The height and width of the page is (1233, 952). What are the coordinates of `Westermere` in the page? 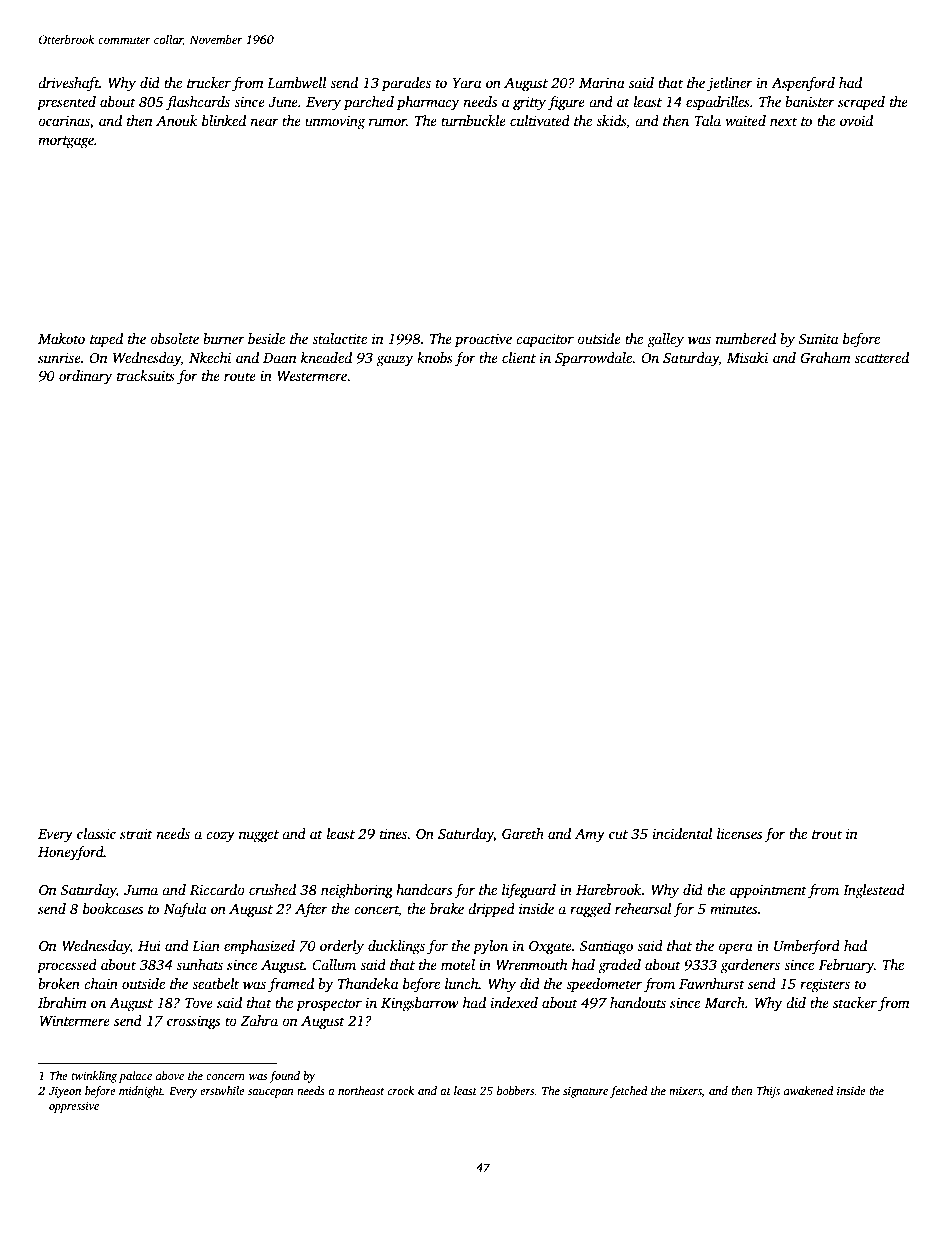 It's located at (312, 376).
